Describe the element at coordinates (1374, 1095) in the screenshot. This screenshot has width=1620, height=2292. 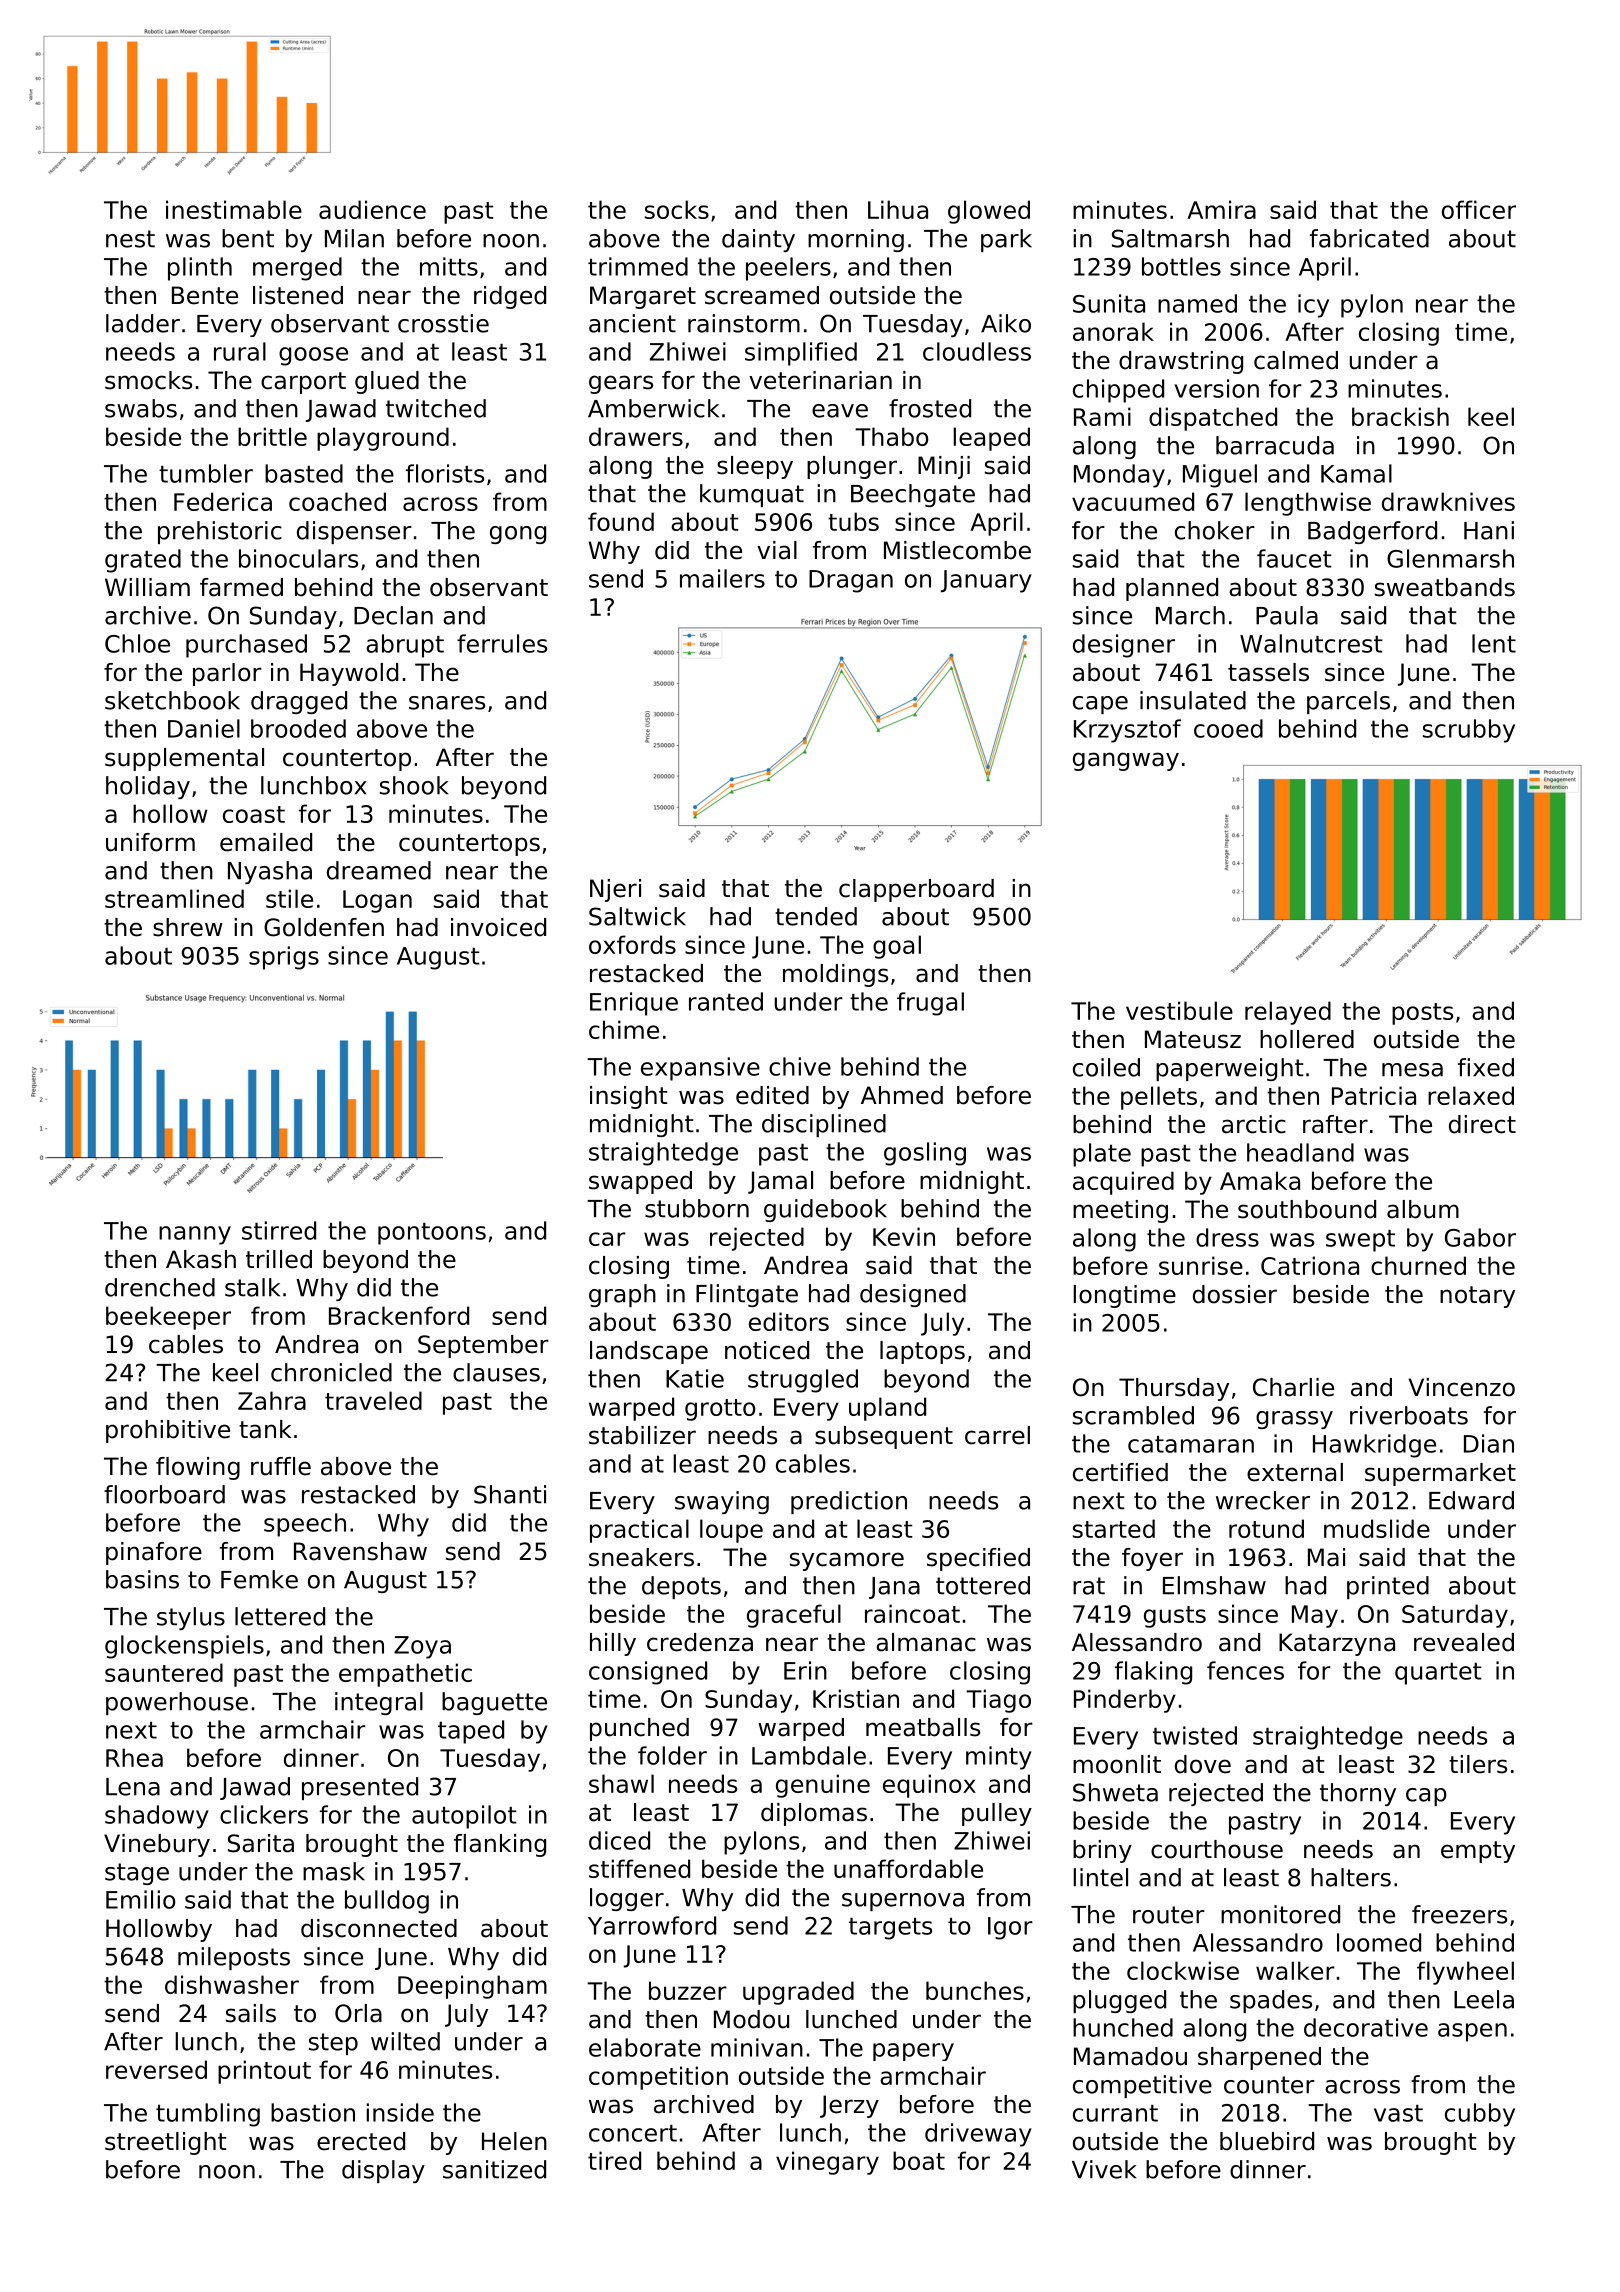
I see `Patricia` at that location.
